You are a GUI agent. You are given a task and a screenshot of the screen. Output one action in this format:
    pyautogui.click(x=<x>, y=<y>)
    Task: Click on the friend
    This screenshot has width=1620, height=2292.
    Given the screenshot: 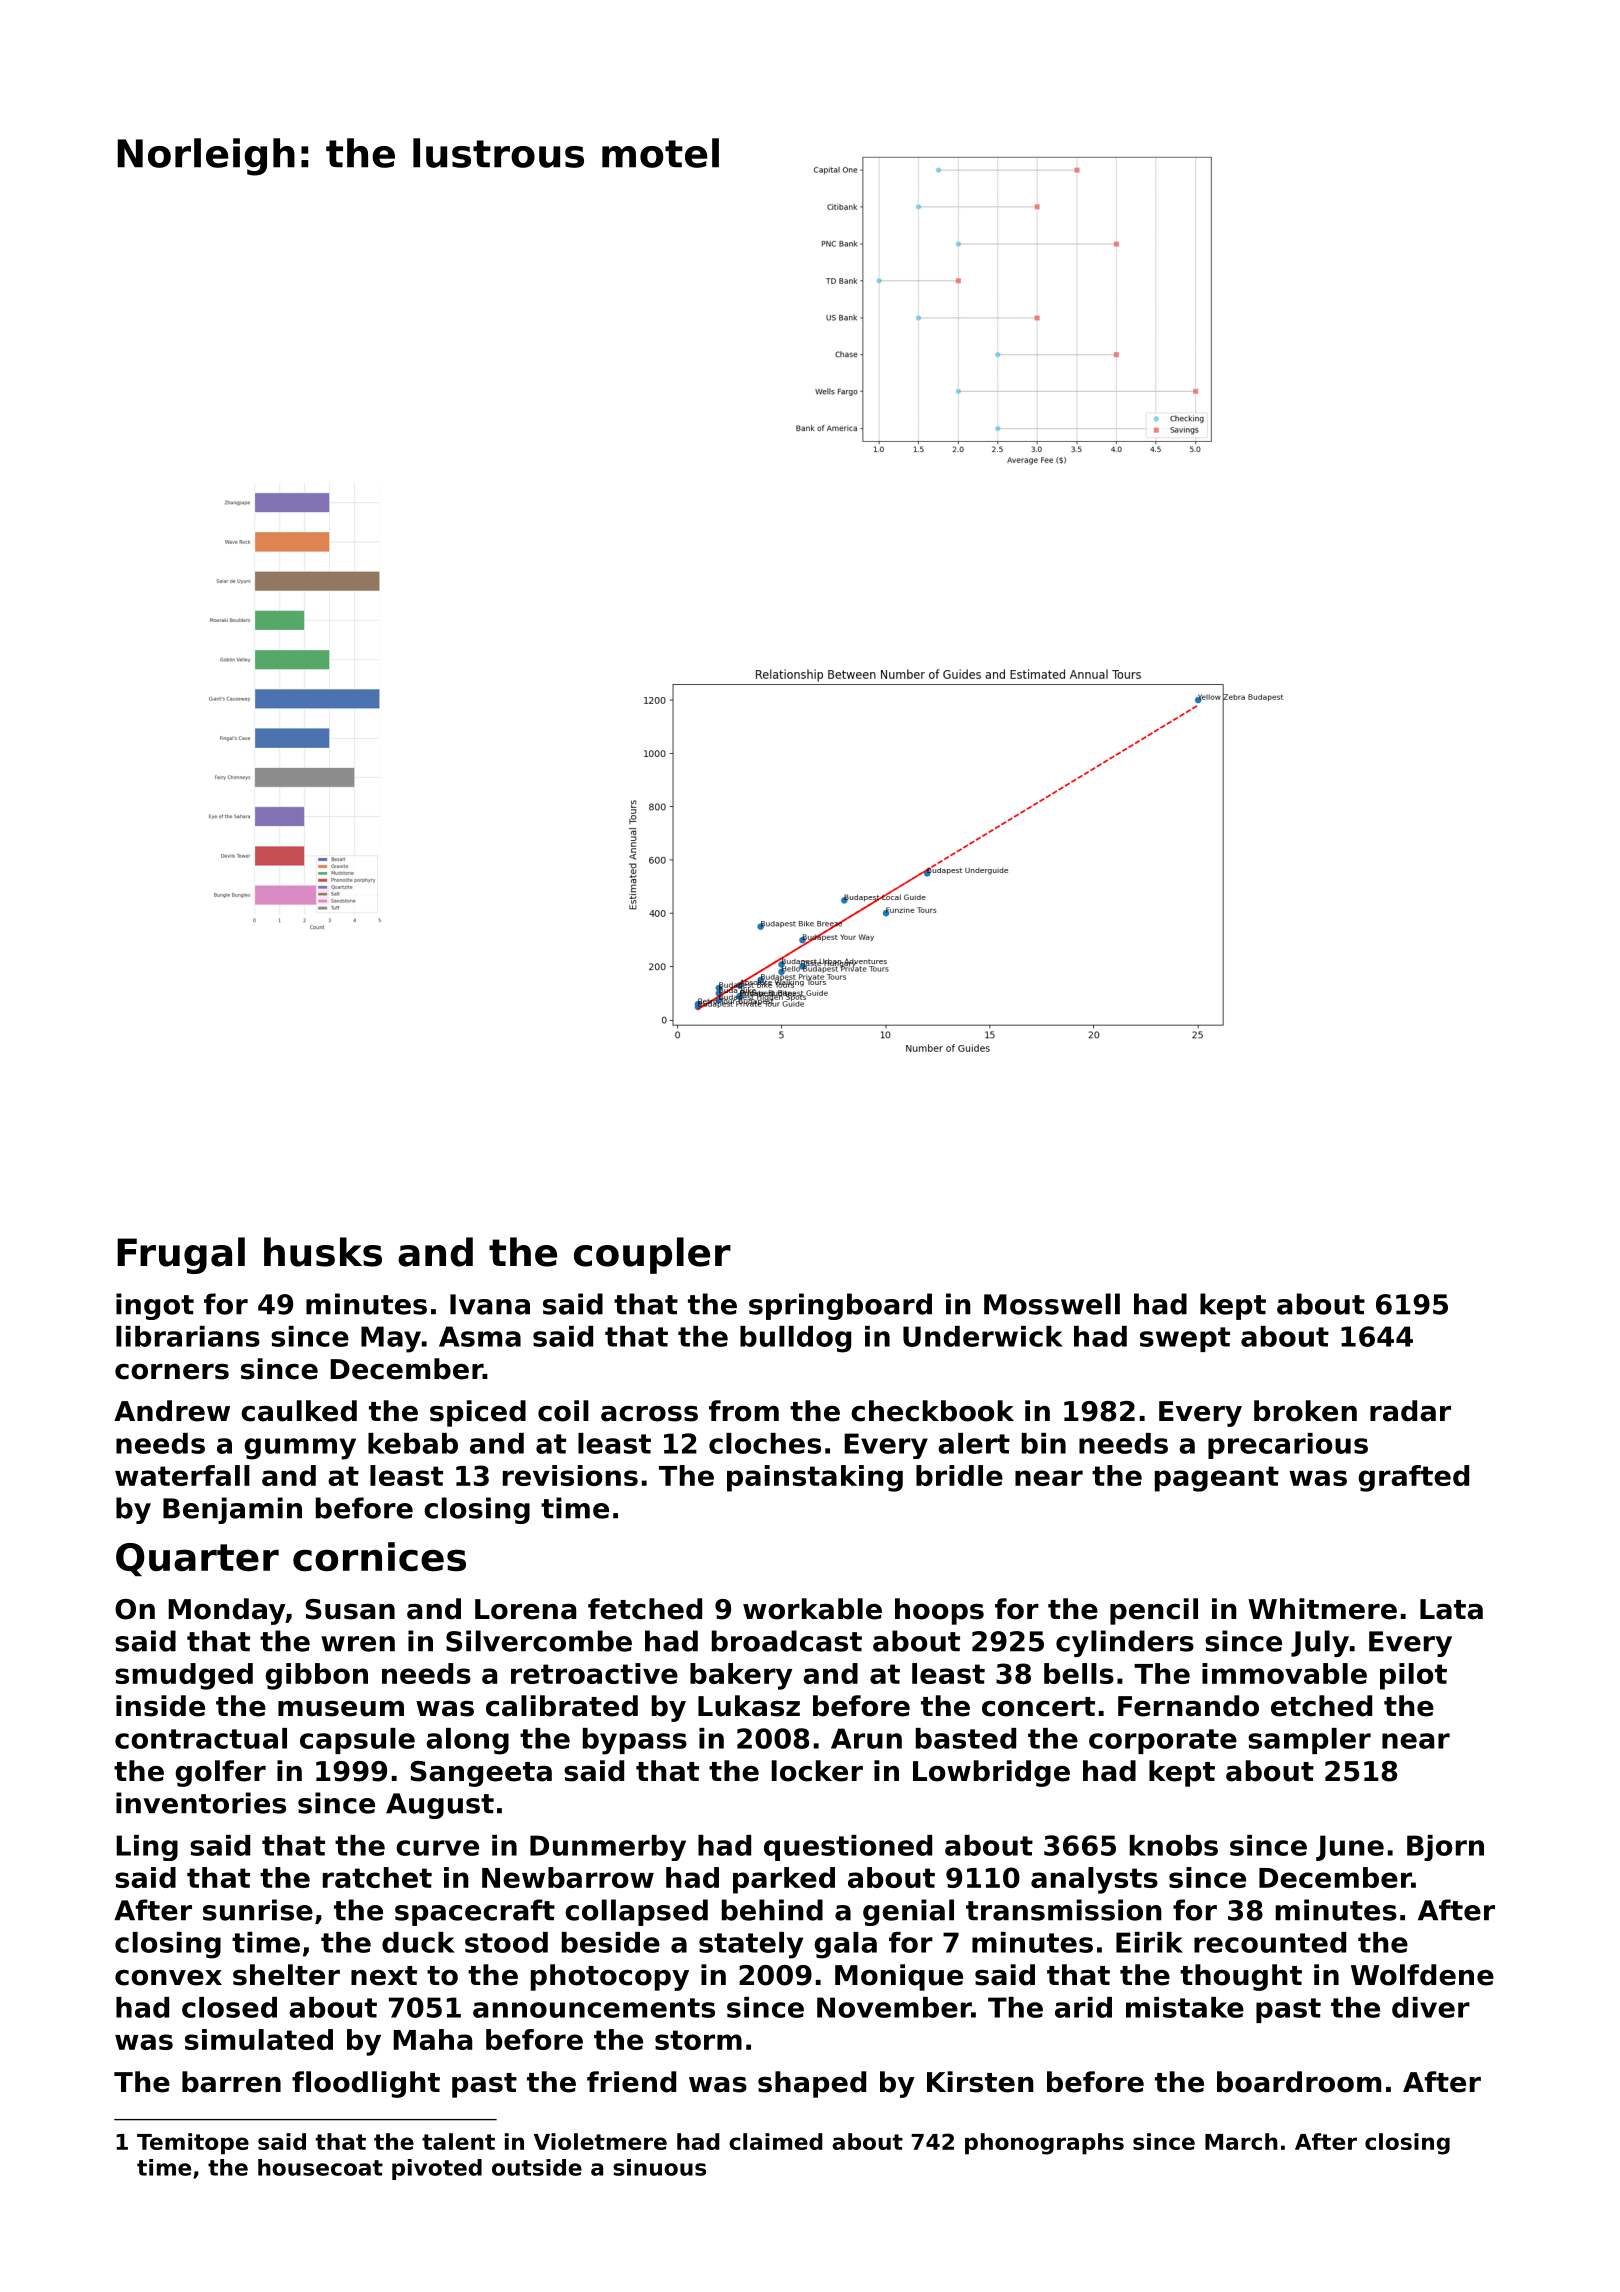 What is the action you would take?
    pyautogui.click(x=631, y=2082)
